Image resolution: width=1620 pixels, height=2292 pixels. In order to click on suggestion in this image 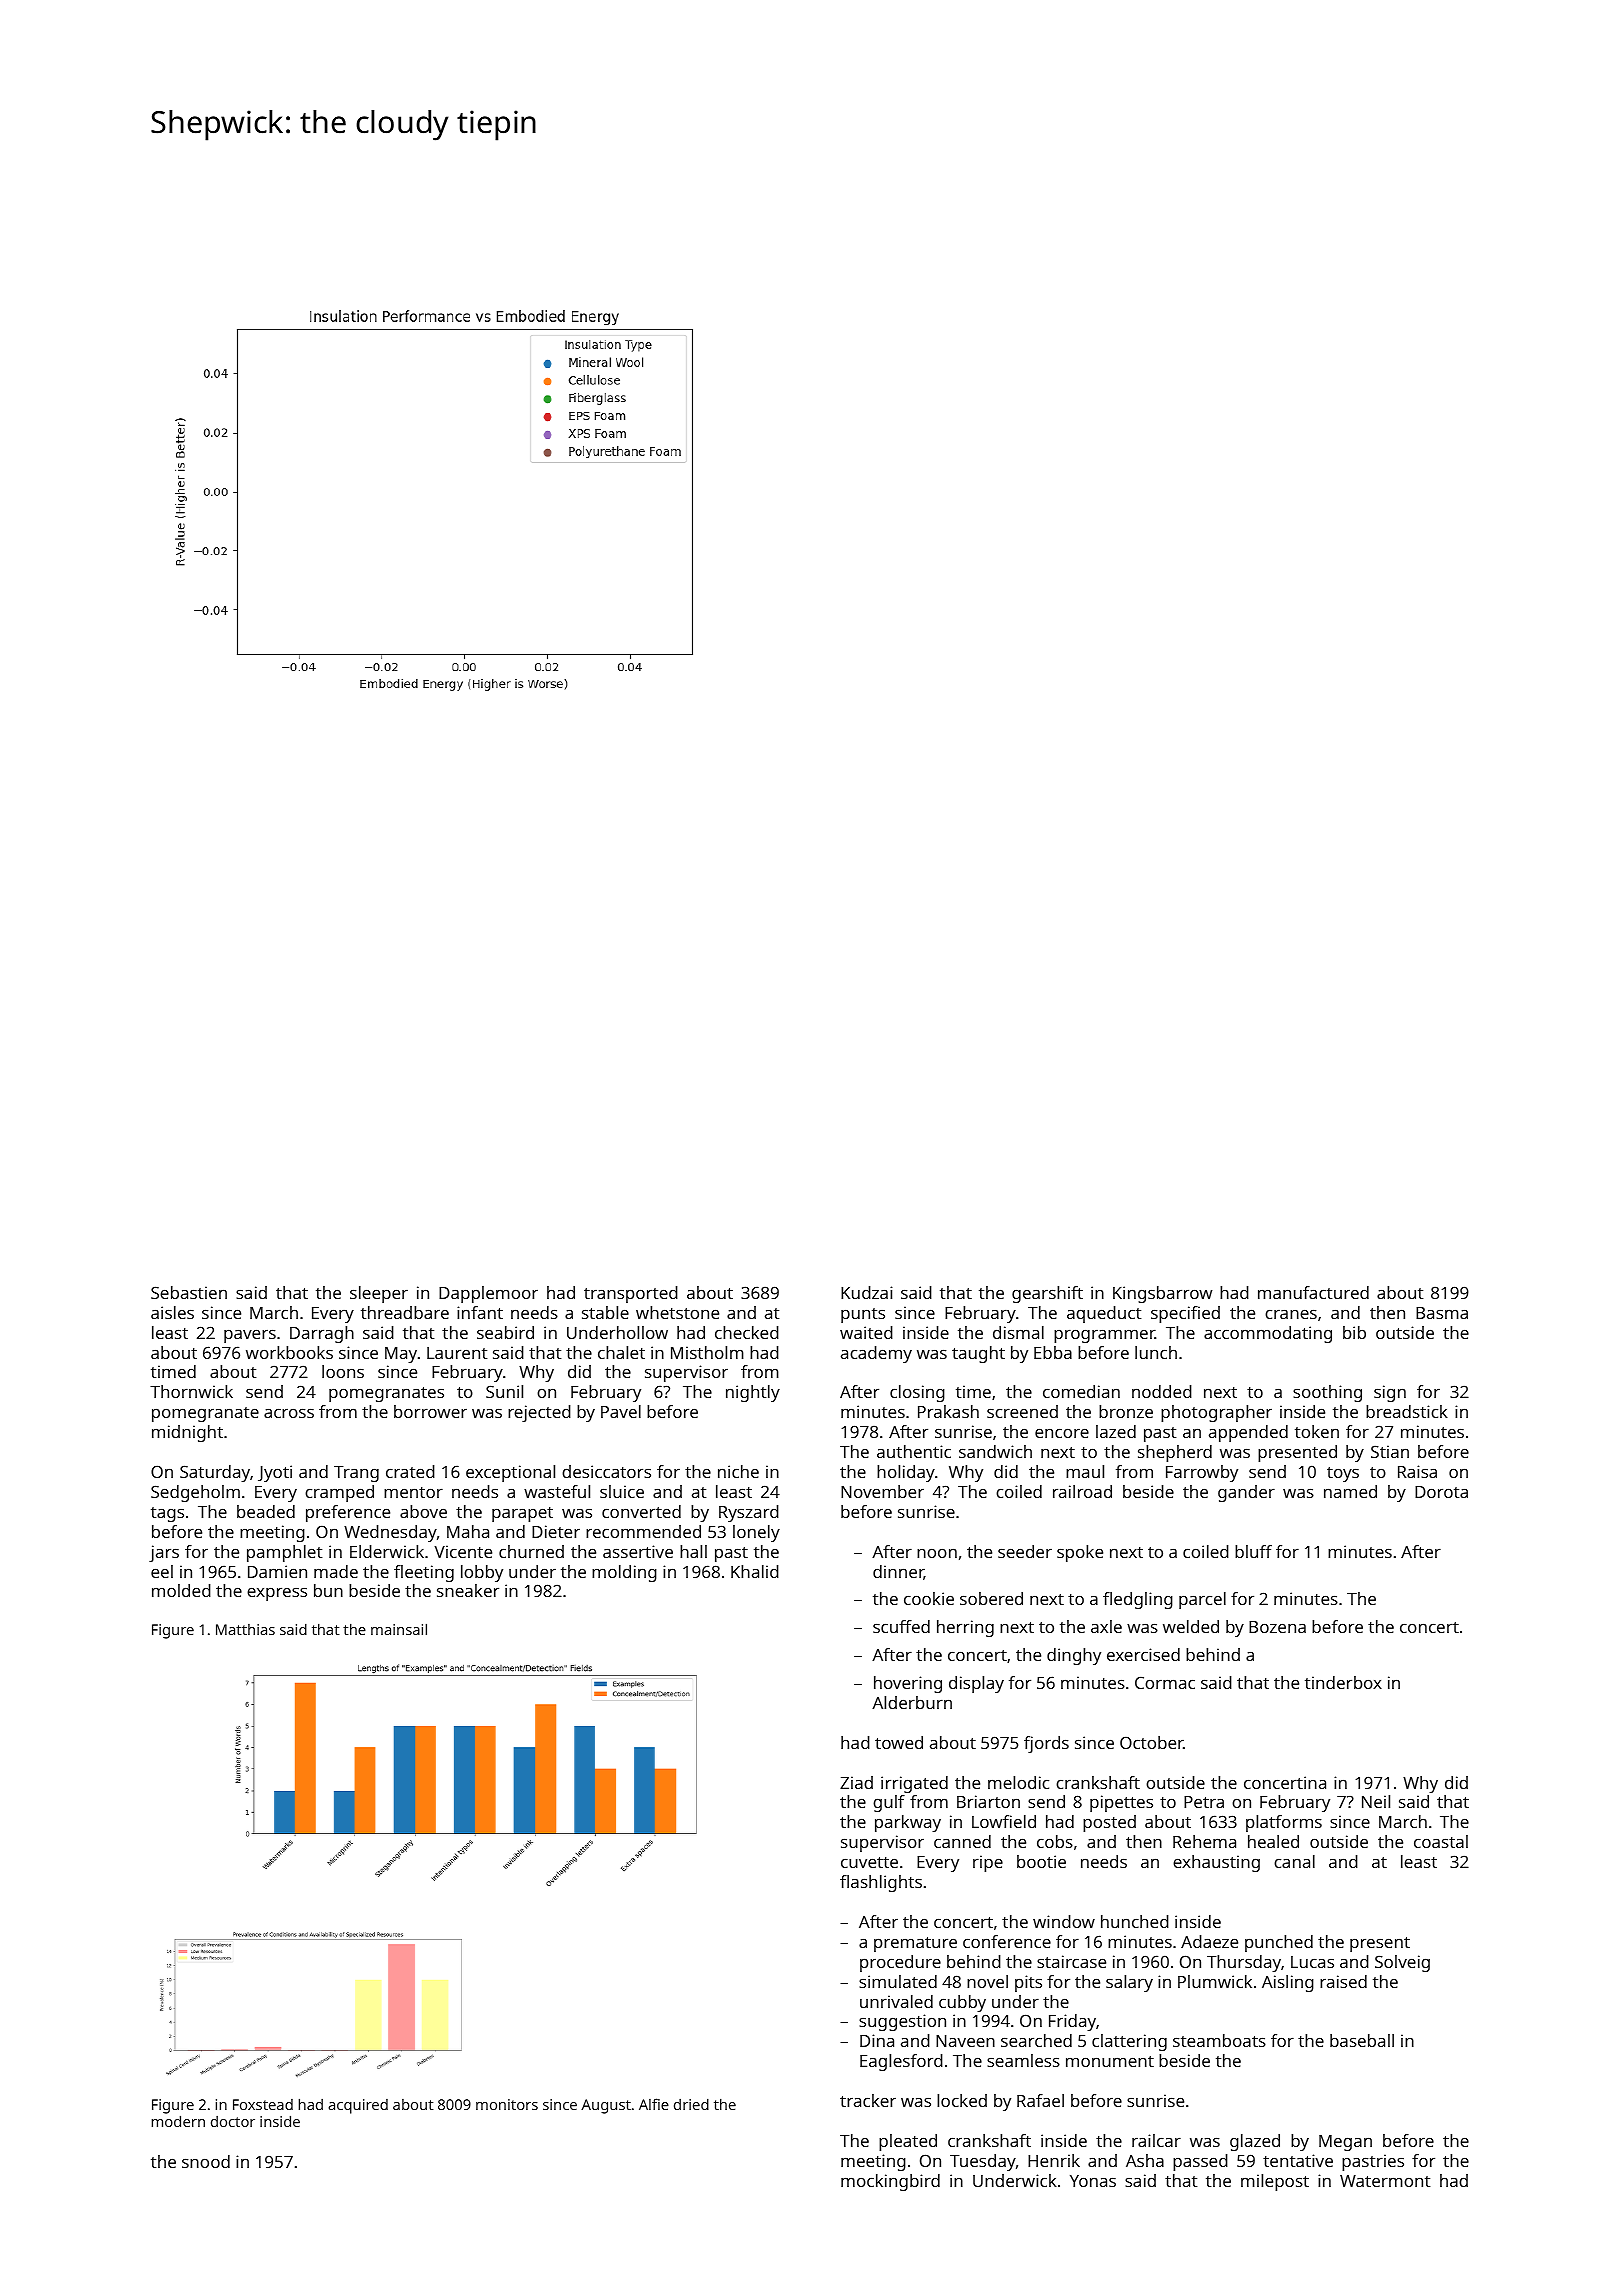, I will do `click(902, 2022)`.
